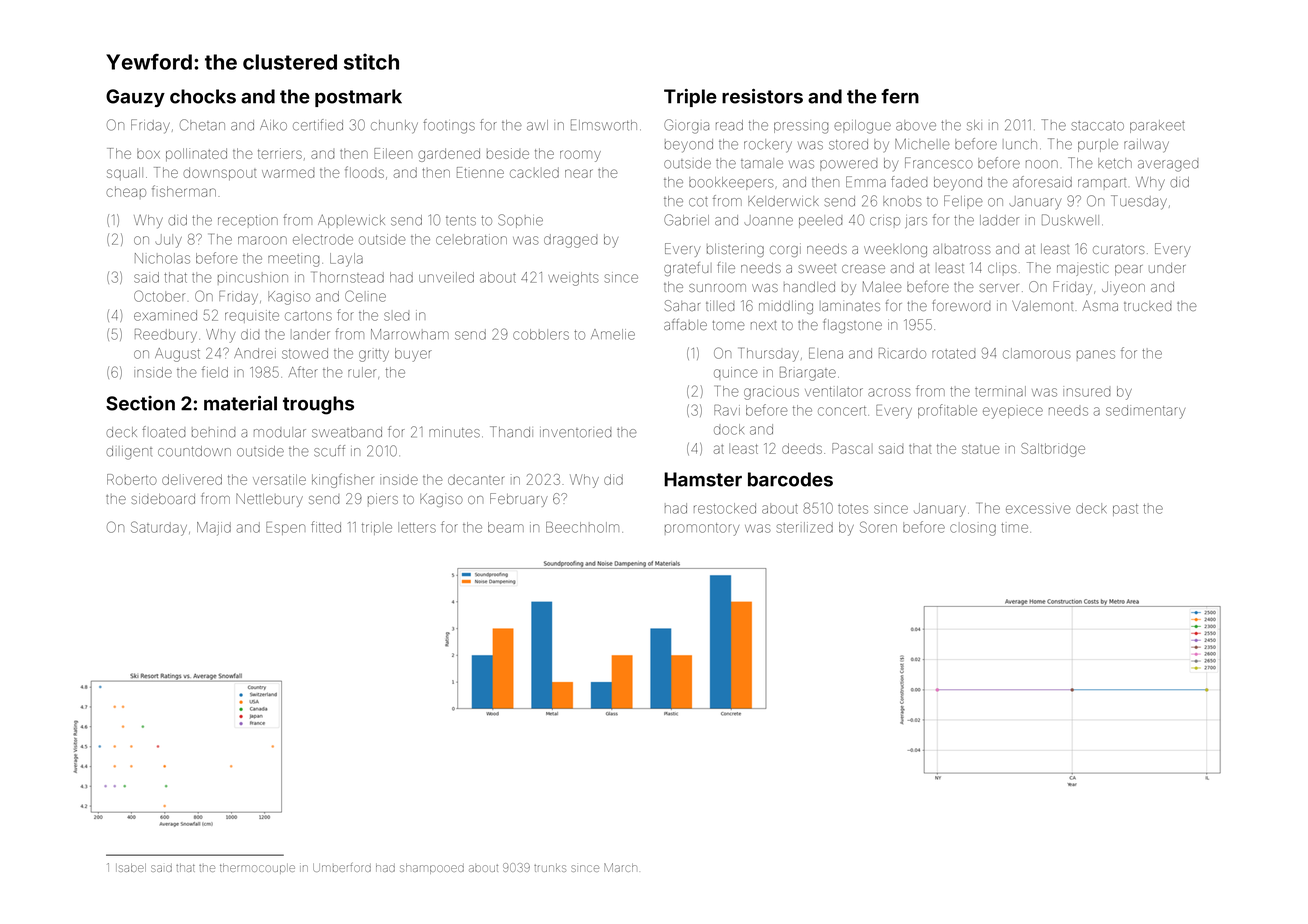 This screenshot has width=1308, height=924. What do you see at coordinates (805, 527) in the screenshot?
I see `sterilized` at bounding box center [805, 527].
